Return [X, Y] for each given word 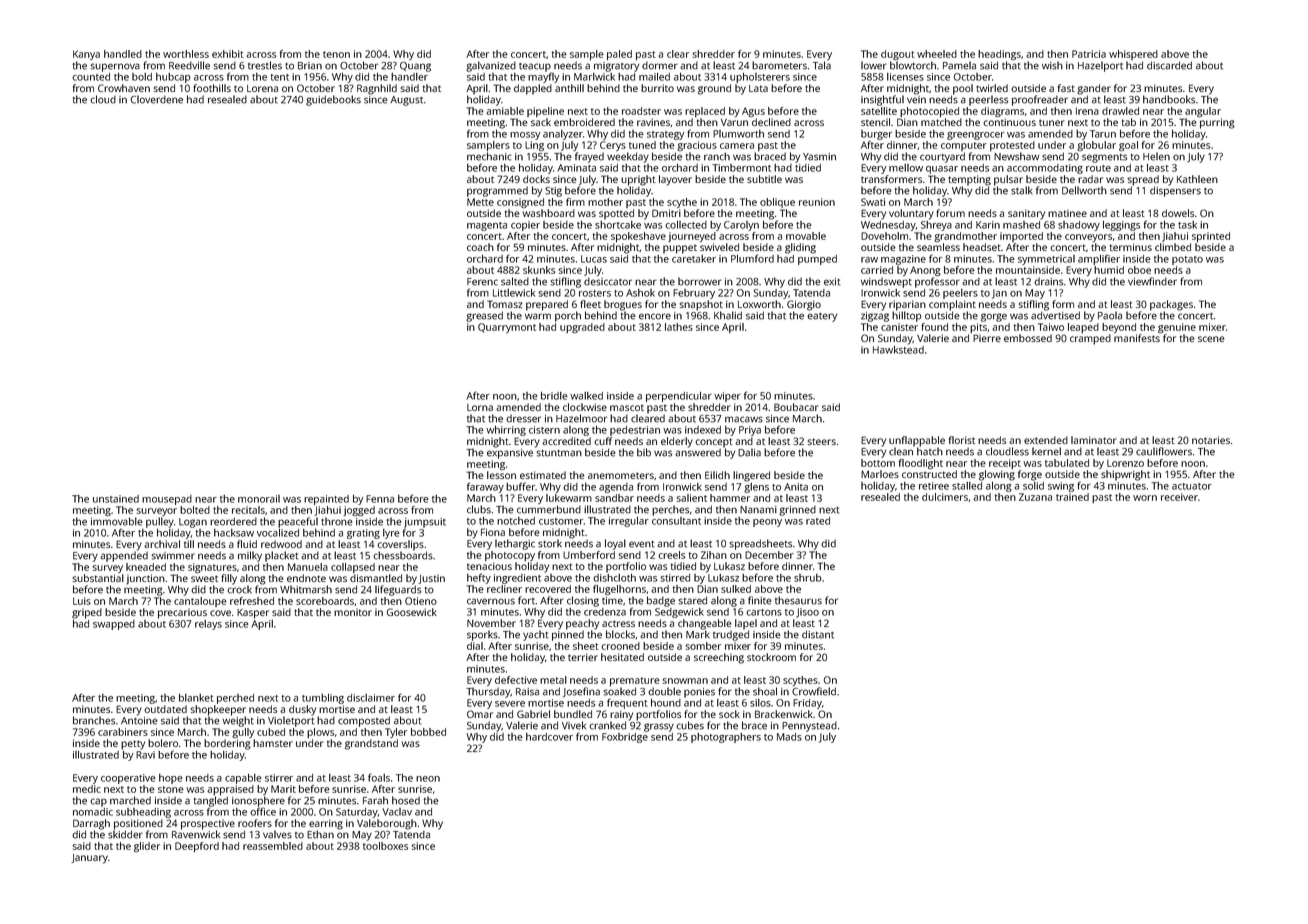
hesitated [622, 657]
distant [818, 634]
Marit [283, 789]
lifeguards [398, 590]
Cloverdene [156, 99]
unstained [116, 499]
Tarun [1103, 134]
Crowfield [814, 691]
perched [235, 699]
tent [279, 77]
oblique [777, 203]
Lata [758, 88]
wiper [727, 397]
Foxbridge [625, 738]
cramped [1090, 339]
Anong [925, 271]
